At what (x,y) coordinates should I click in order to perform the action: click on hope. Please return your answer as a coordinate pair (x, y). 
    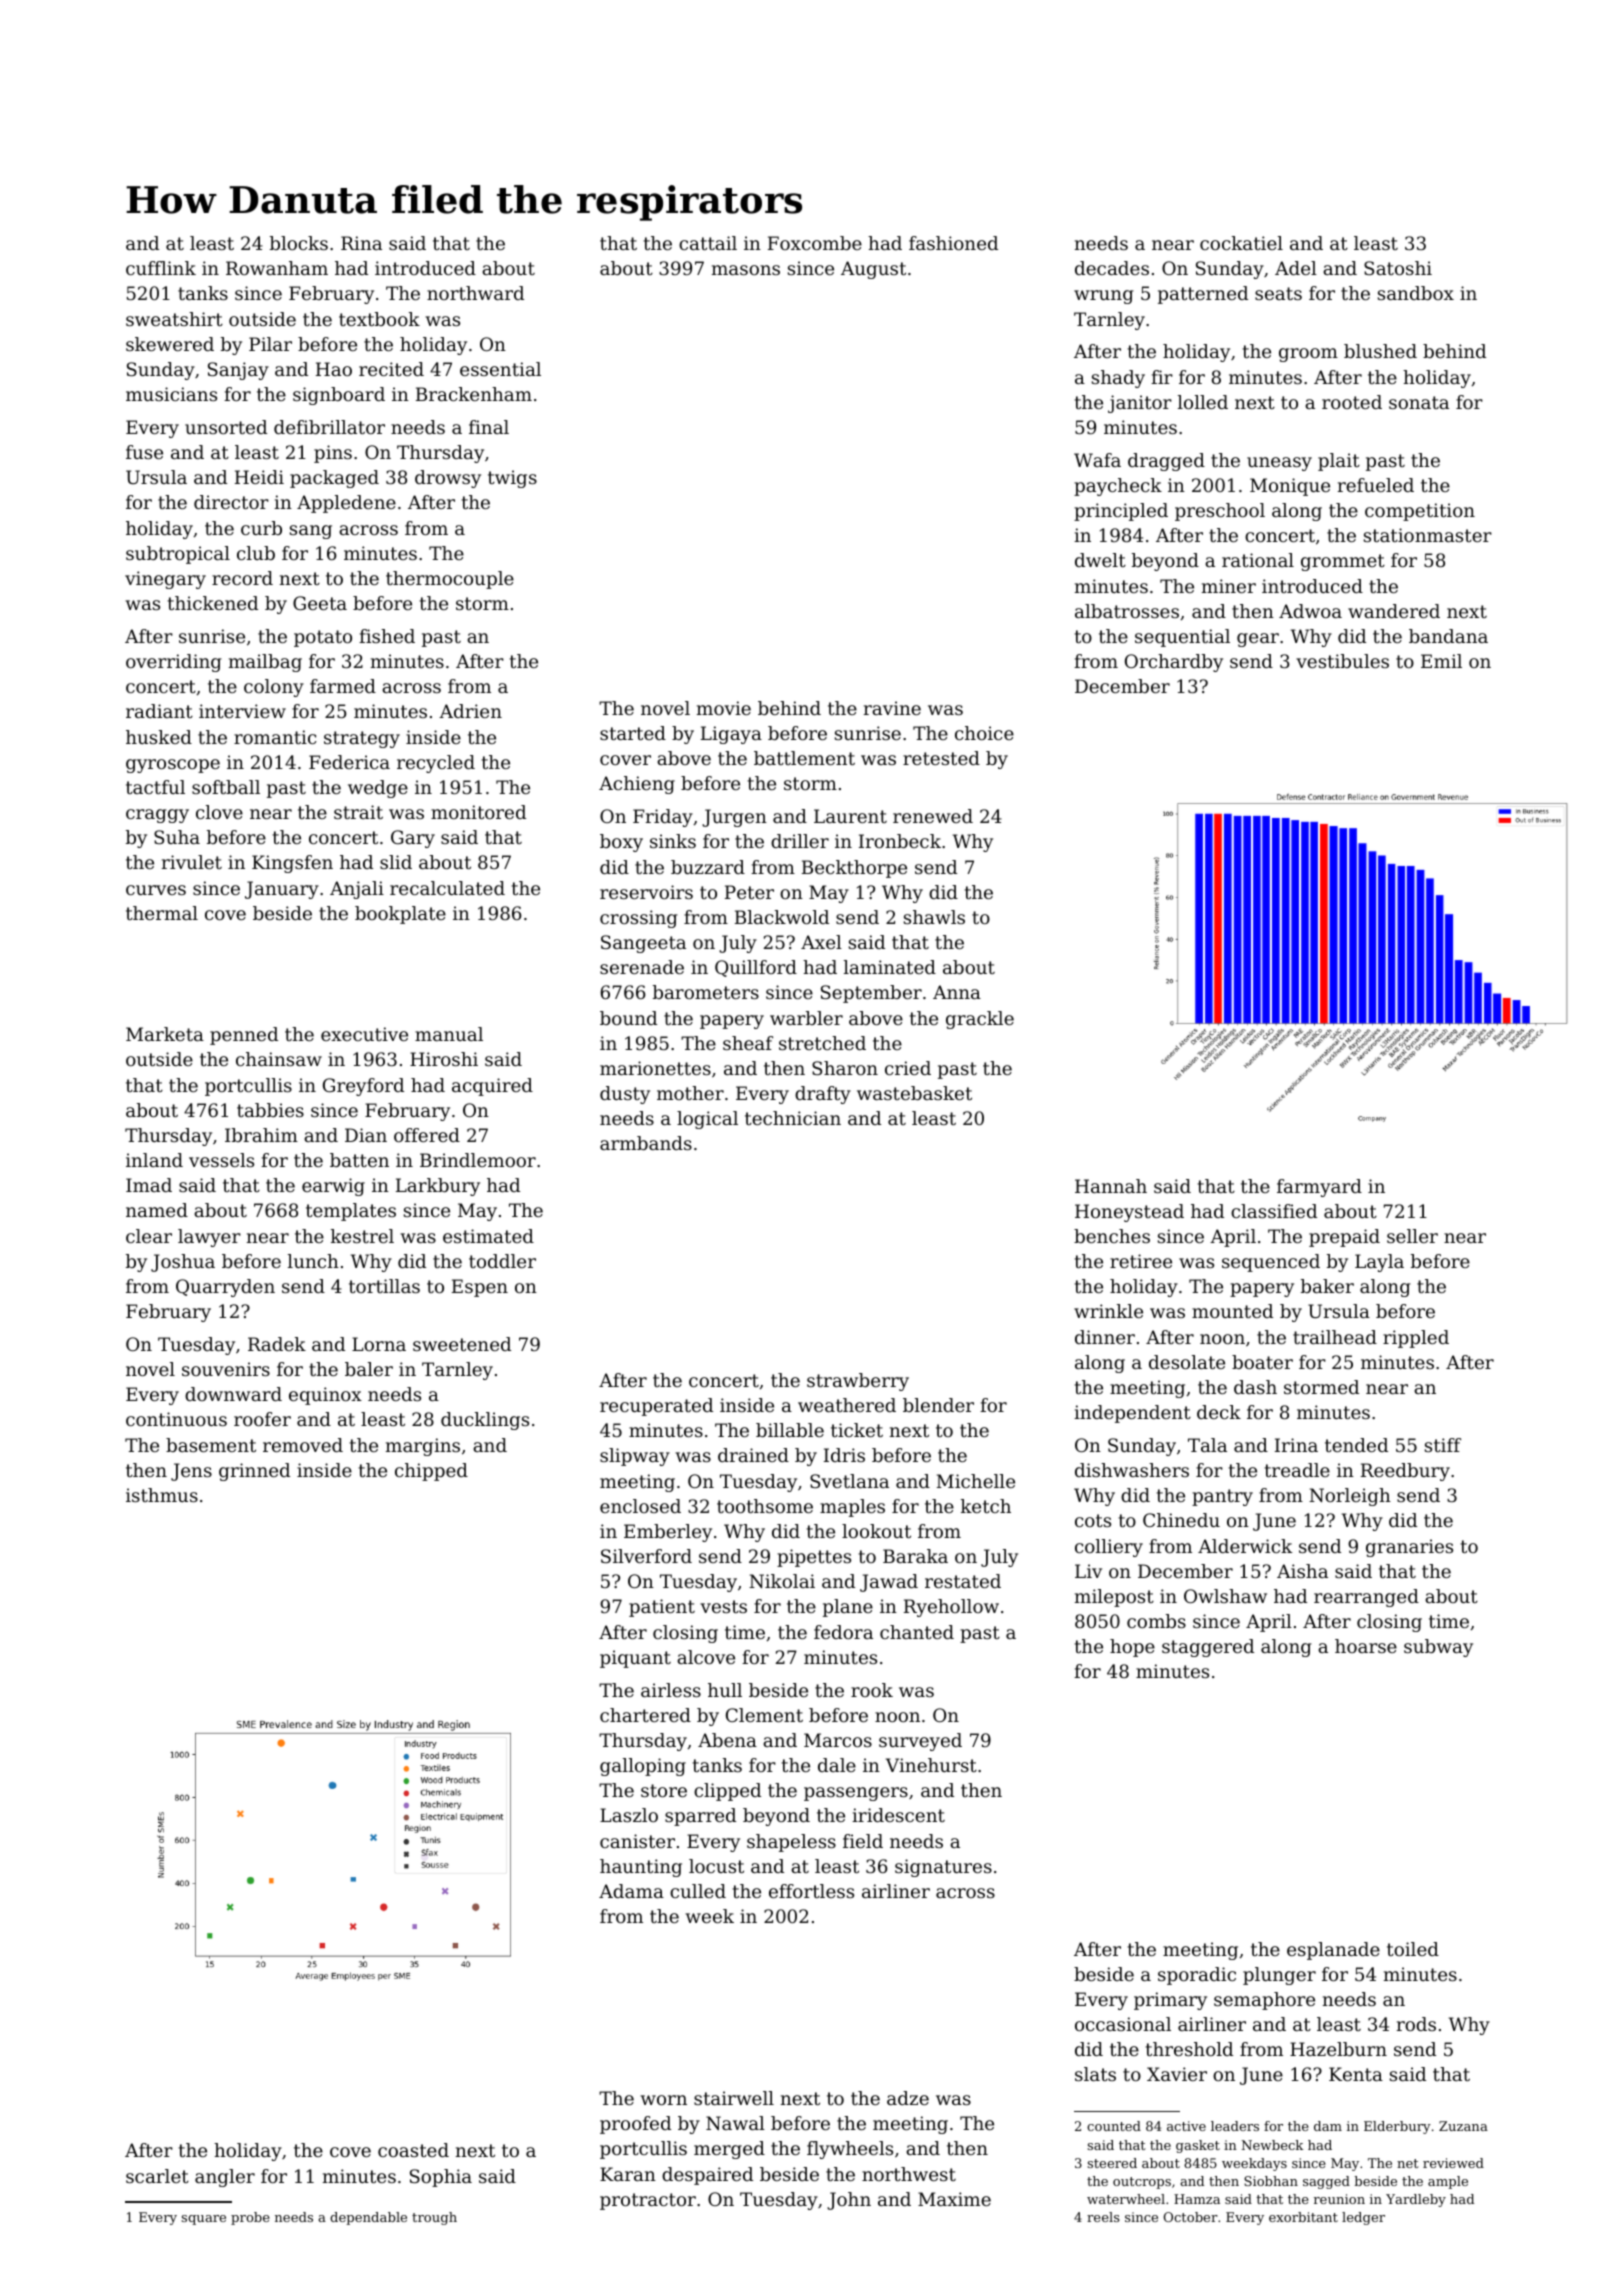
    Looking at the image, I should click on (1132, 1648).
